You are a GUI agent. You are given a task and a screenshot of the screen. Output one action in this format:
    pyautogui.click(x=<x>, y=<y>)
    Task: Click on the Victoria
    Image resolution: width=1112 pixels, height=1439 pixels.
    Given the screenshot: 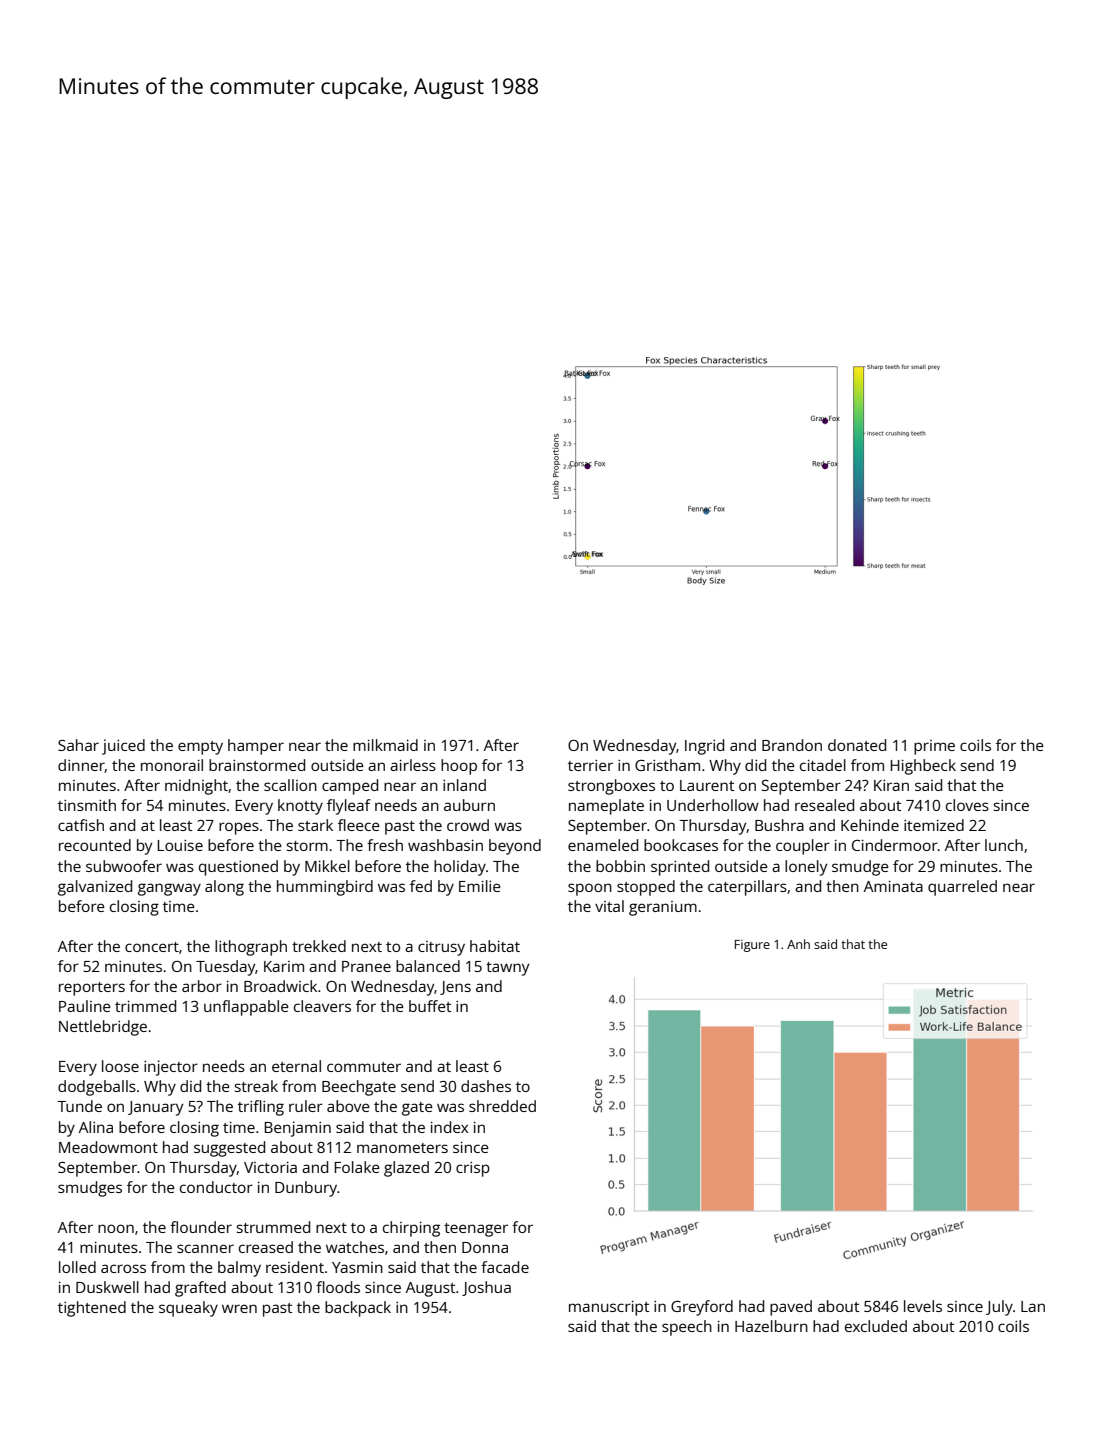 What is the action you would take?
    pyautogui.click(x=270, y=1167)
